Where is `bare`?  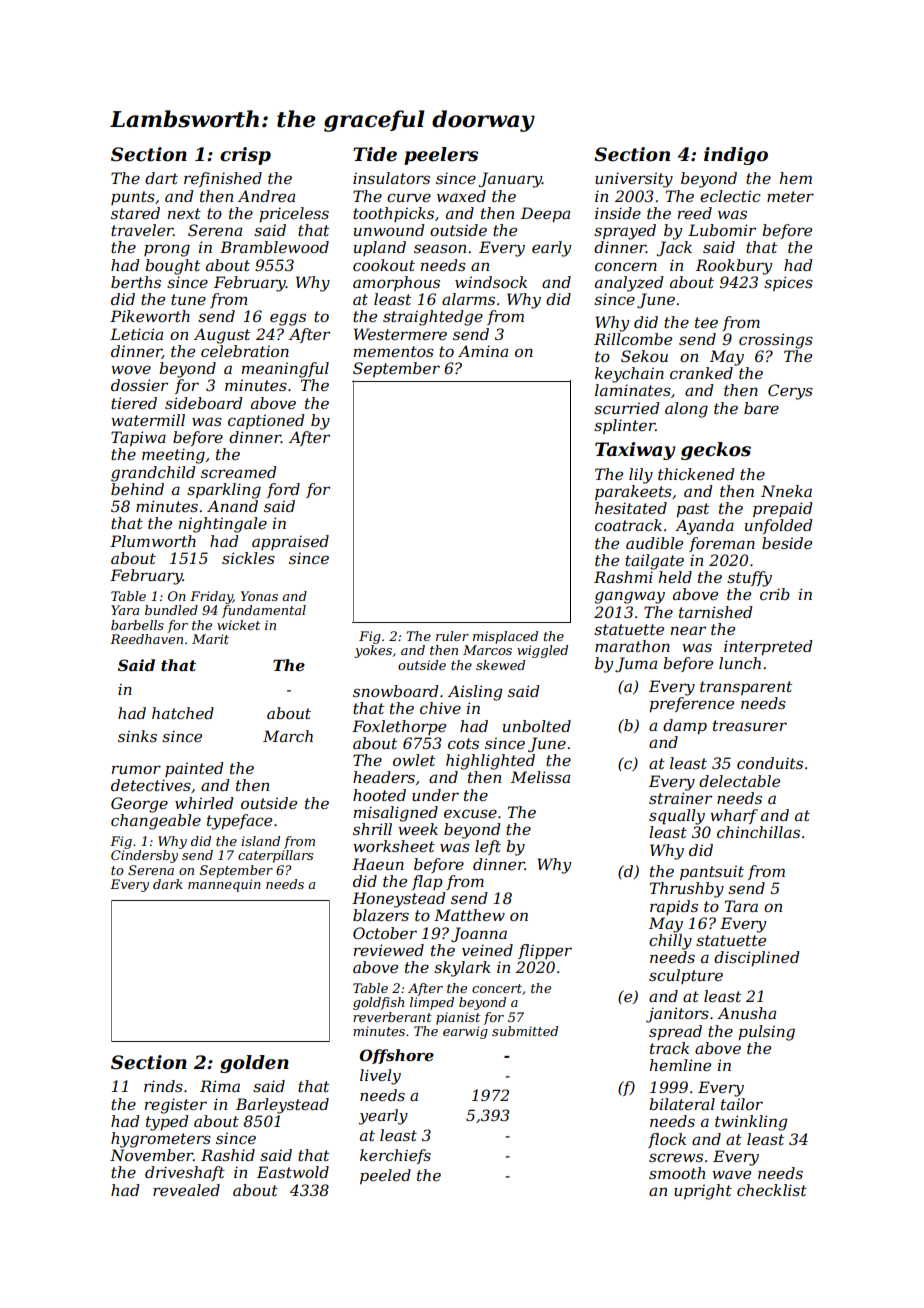
bare is located at coordinates (761, 408).
